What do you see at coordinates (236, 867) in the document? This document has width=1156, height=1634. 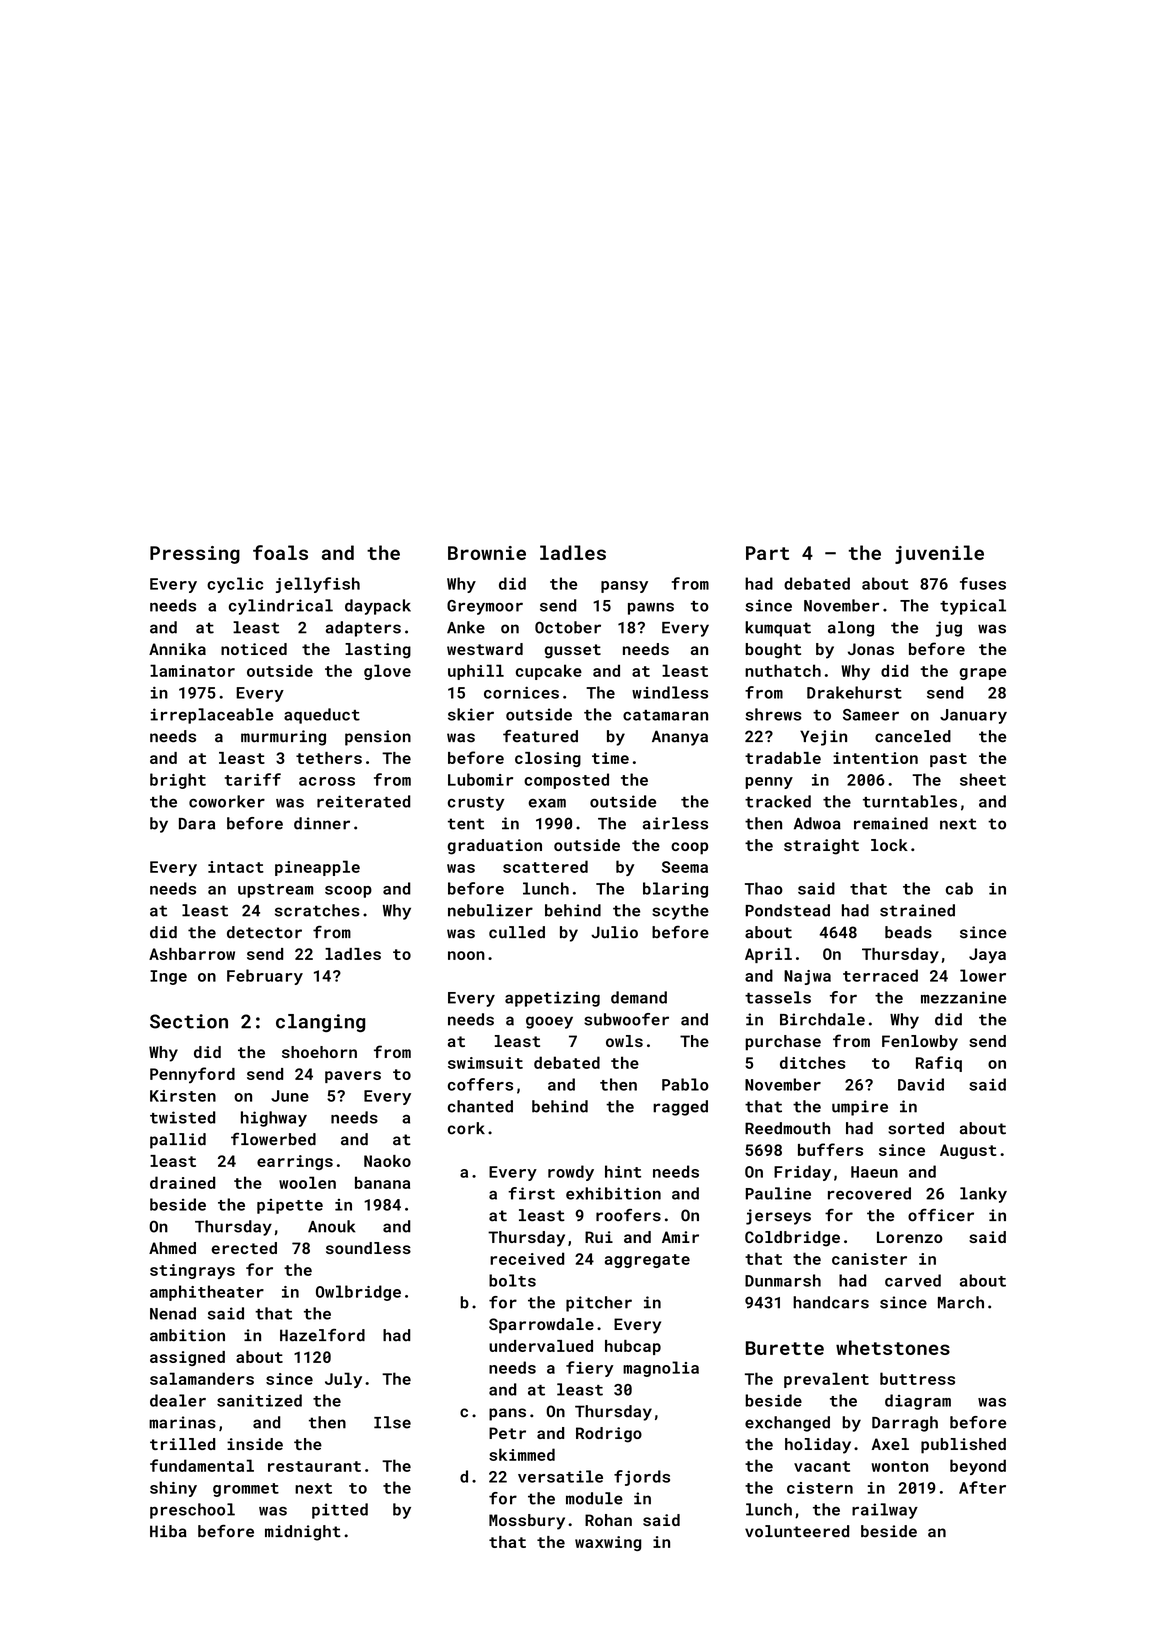 I see `intact` at bounding box center [236, 867].
